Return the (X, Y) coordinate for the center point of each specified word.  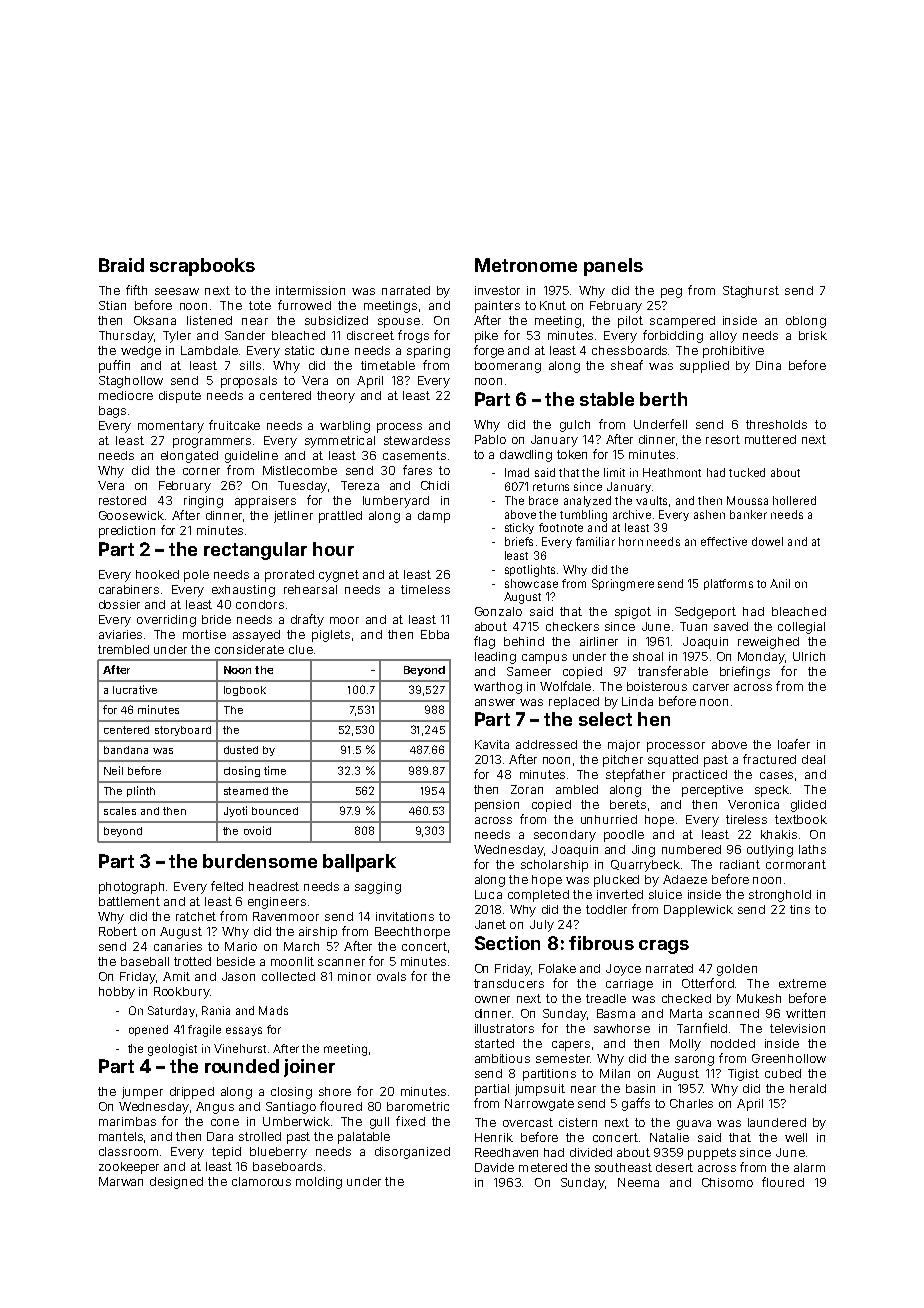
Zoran (527, 789)
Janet (490, 924)
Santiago (291, 1108)
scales (120, 811)
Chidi (435, 485)
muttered (770, 439)
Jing (643, 851)
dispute (180, 397)
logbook (245, 691)
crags (664, 947)
